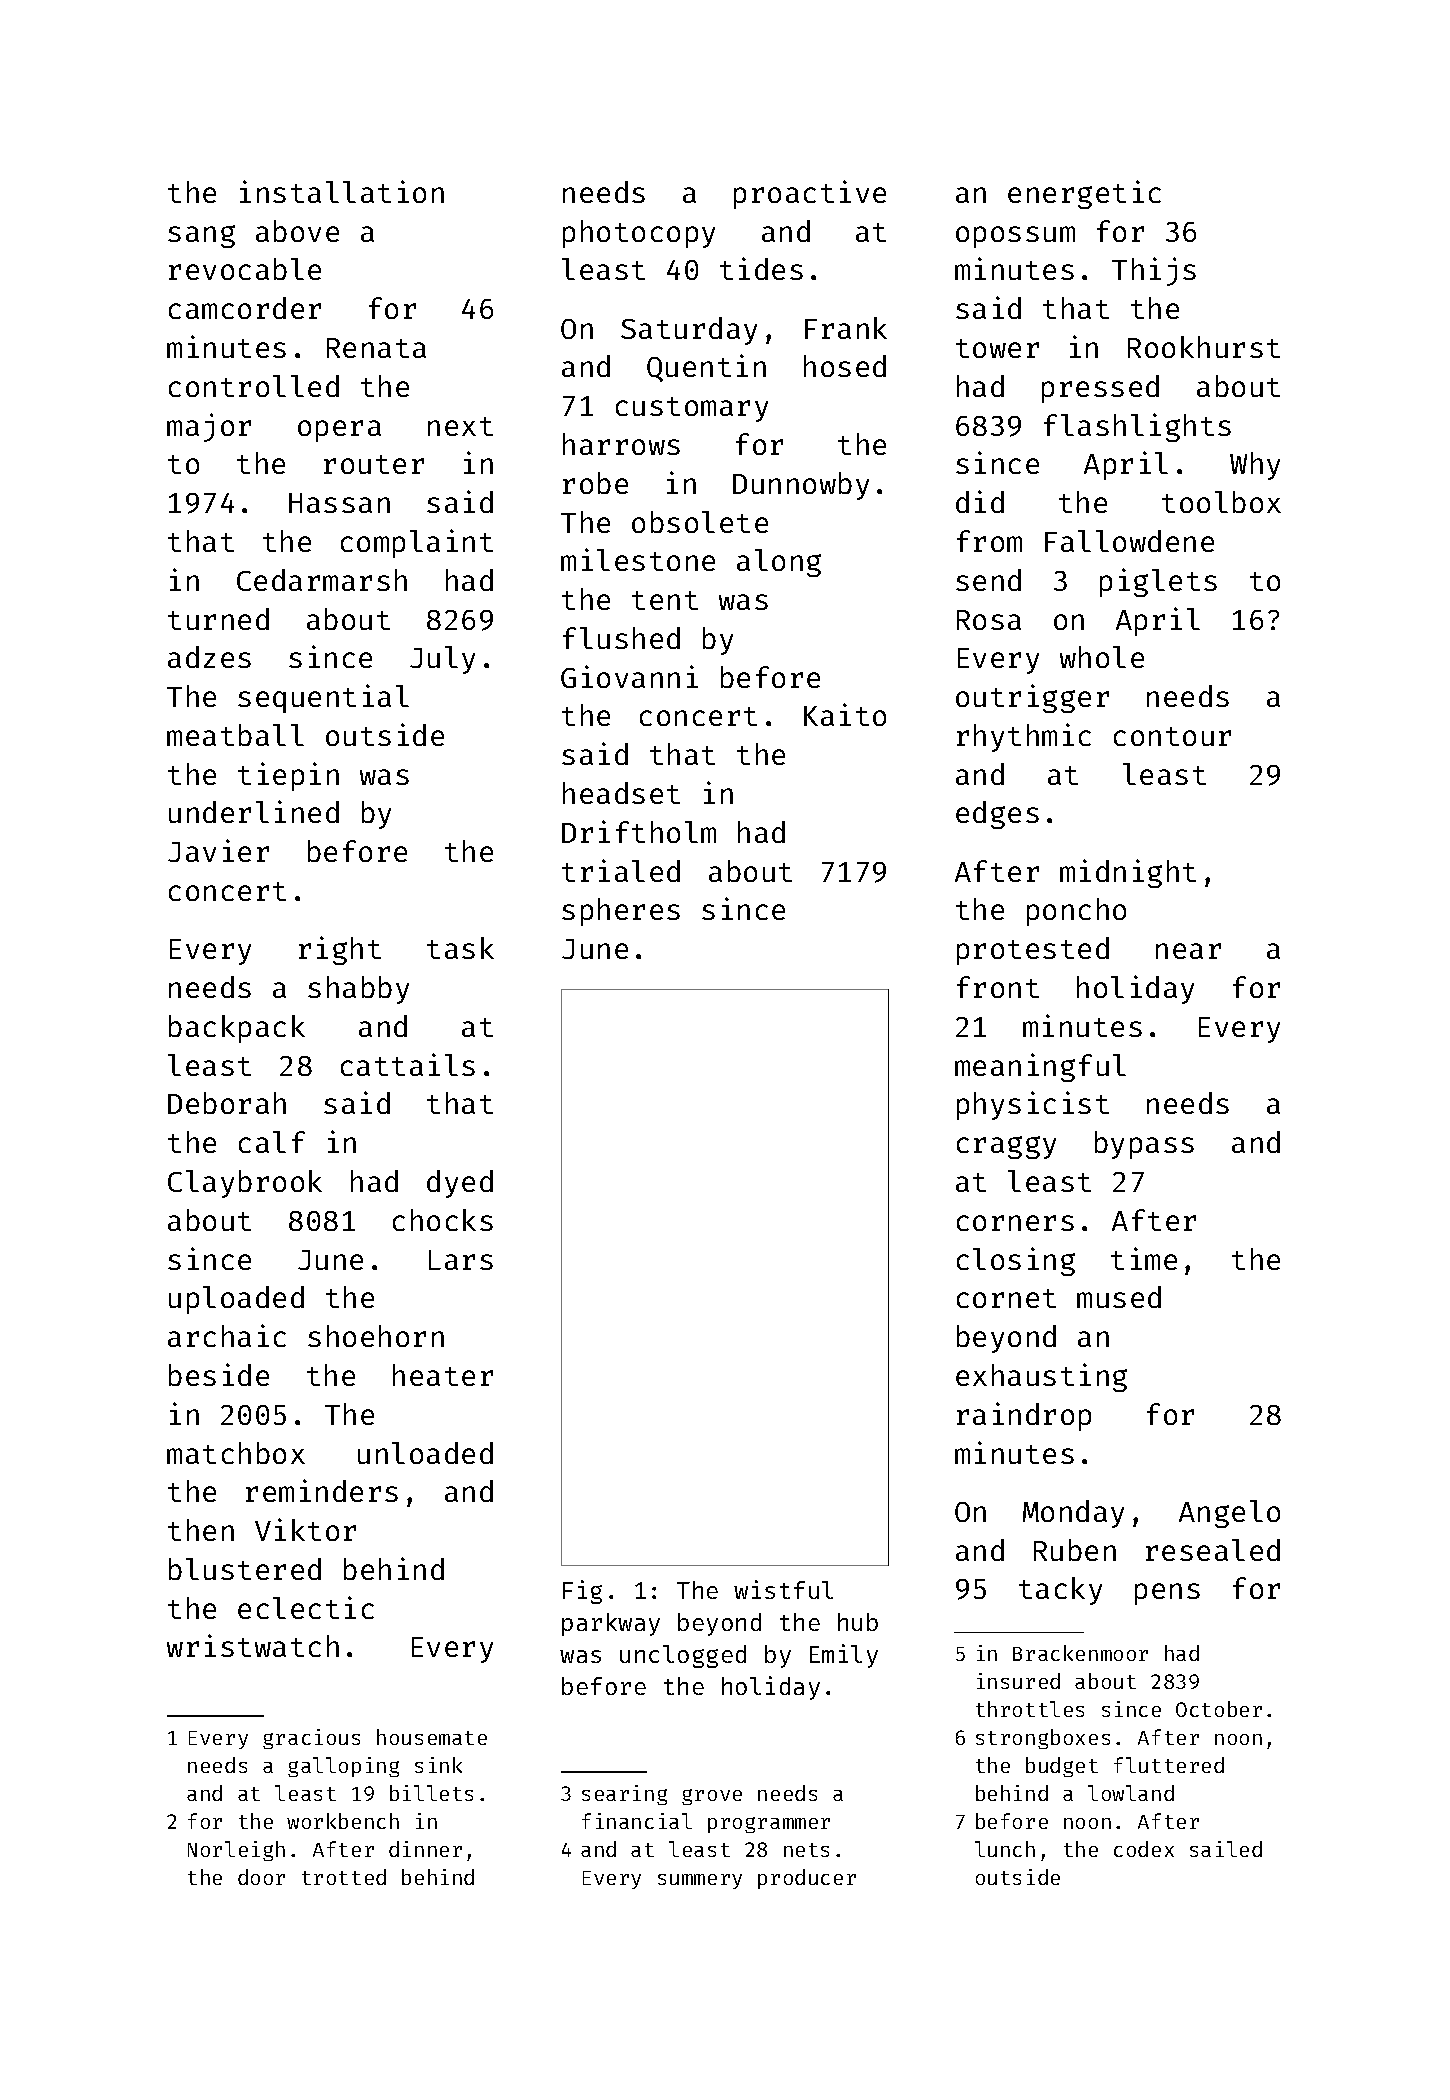  I want to click on reminders, so click(322, 1490).
